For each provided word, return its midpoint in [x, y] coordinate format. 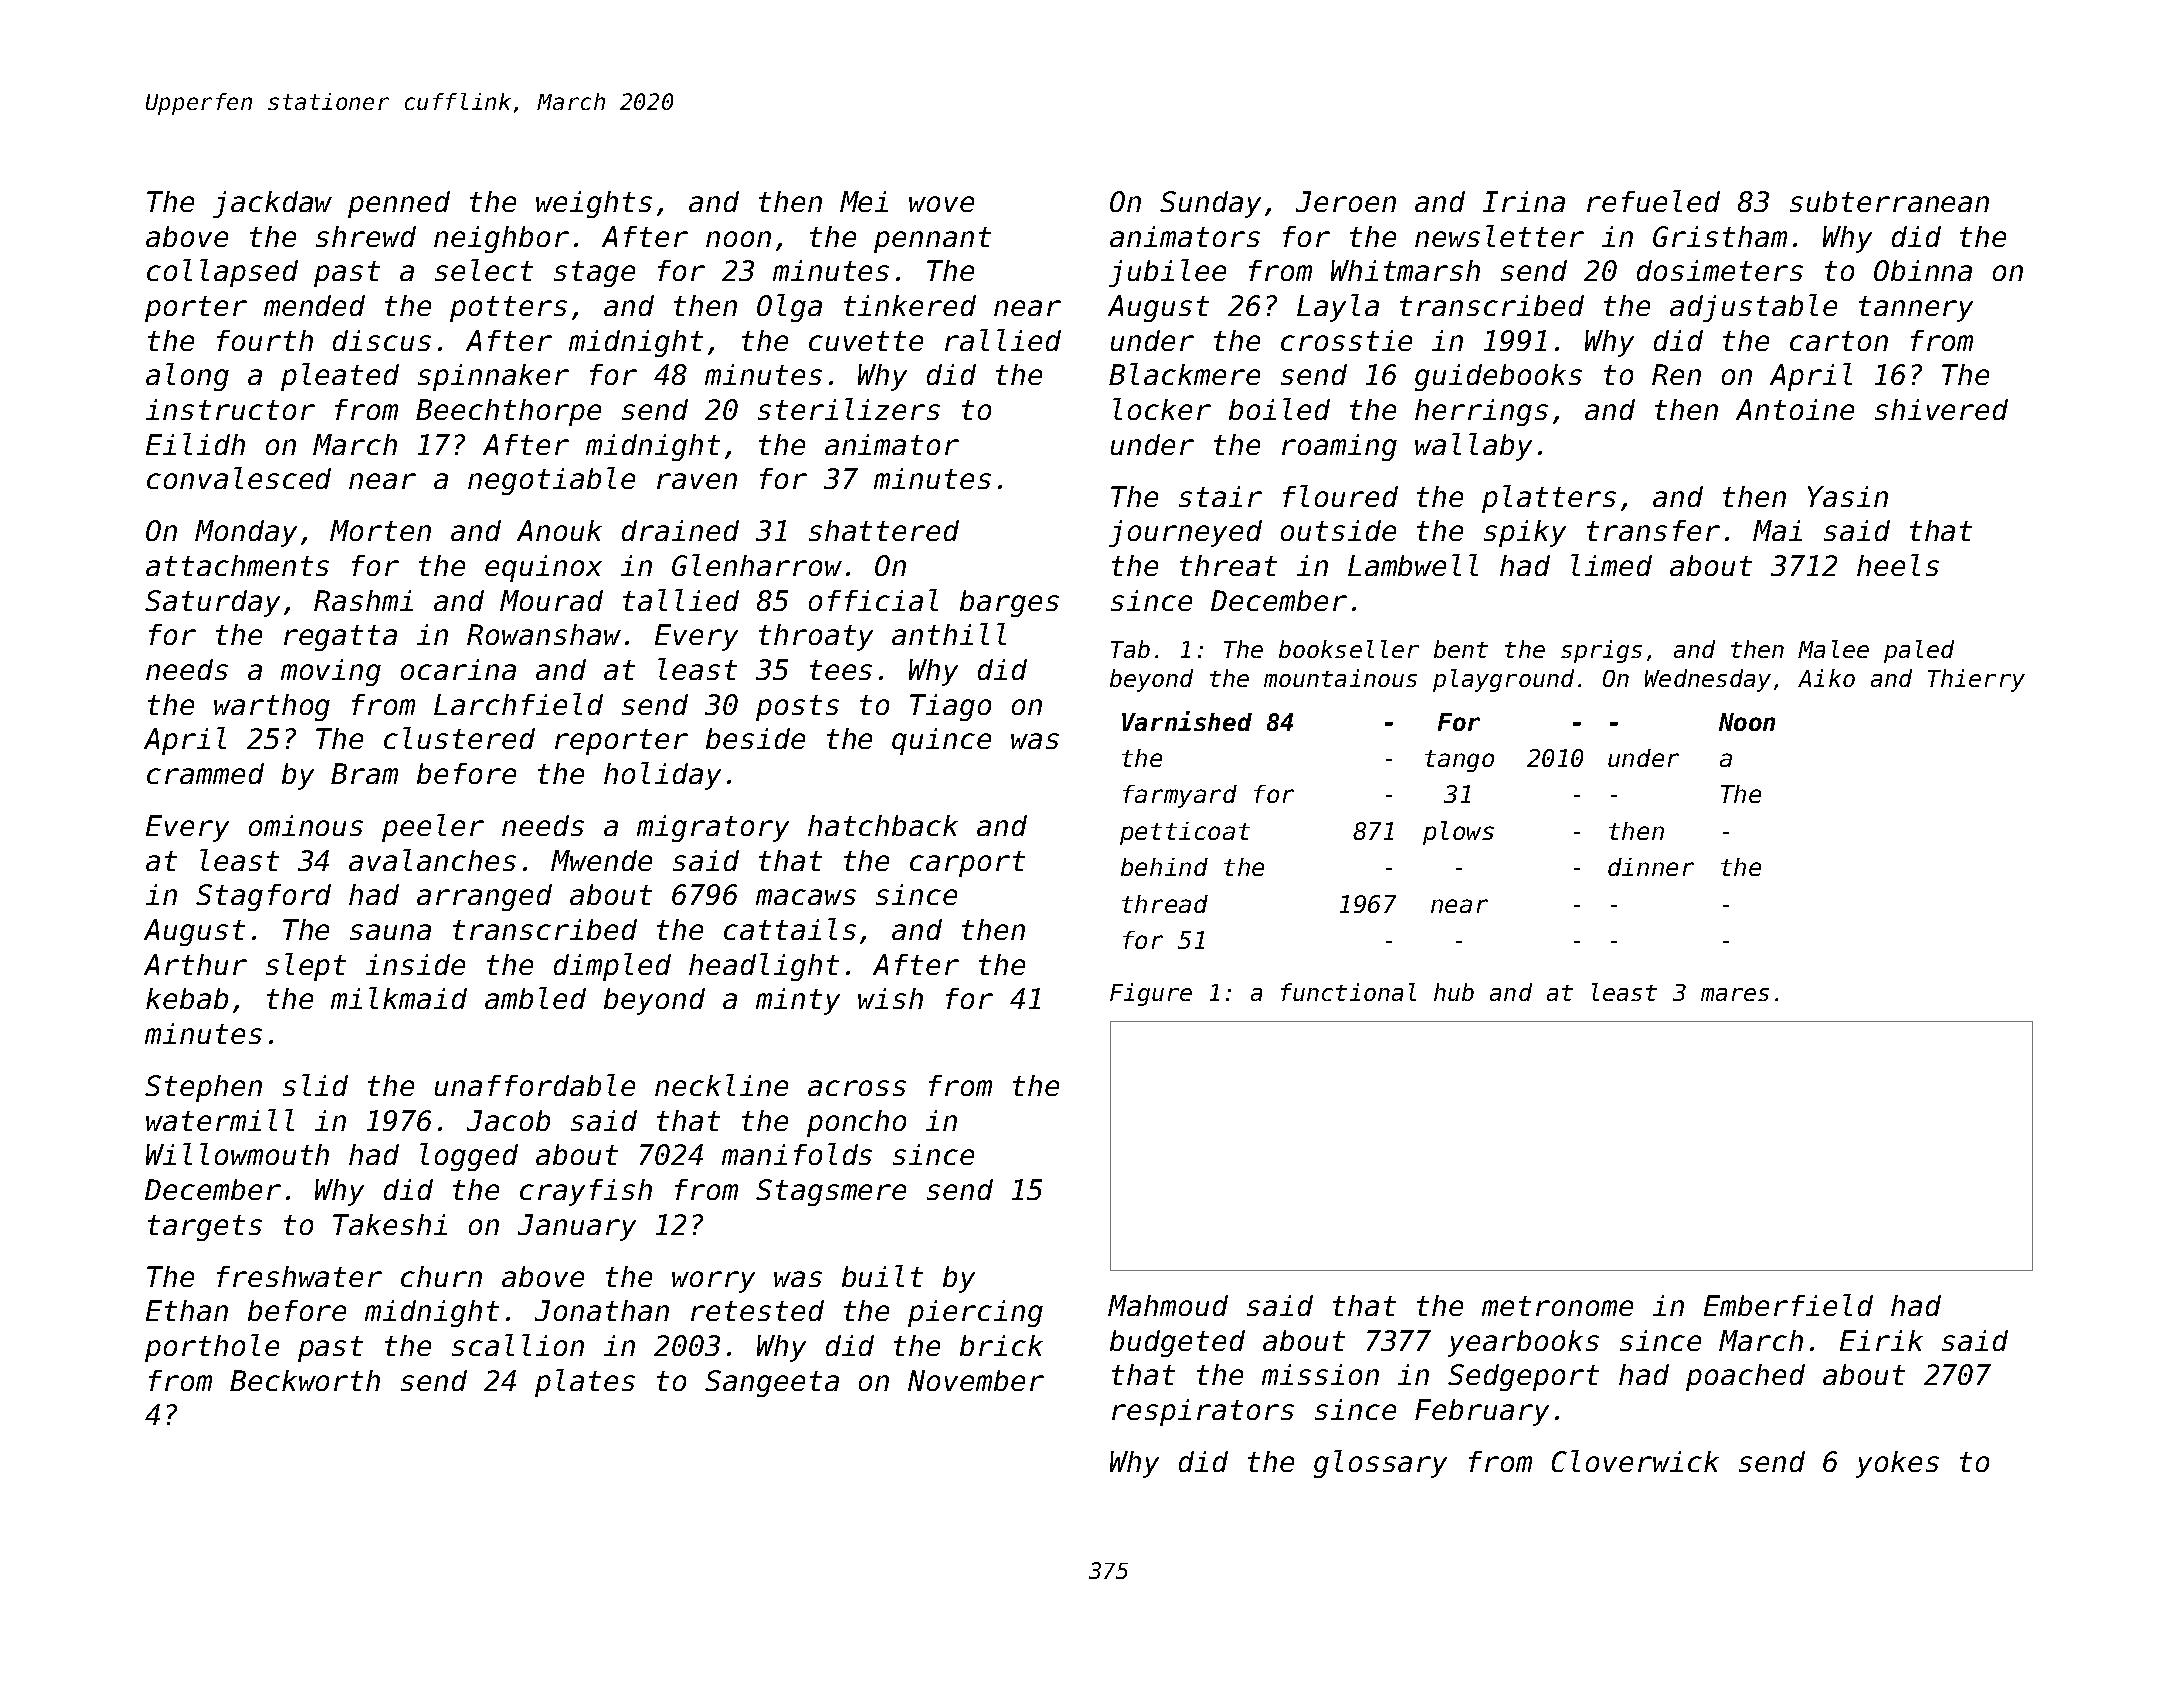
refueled [1653, 201]
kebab [187, 998]
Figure [1151, 994]
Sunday [1210, 204]
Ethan [187, 1310]
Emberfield [1788, 1305]
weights [594, 204]
